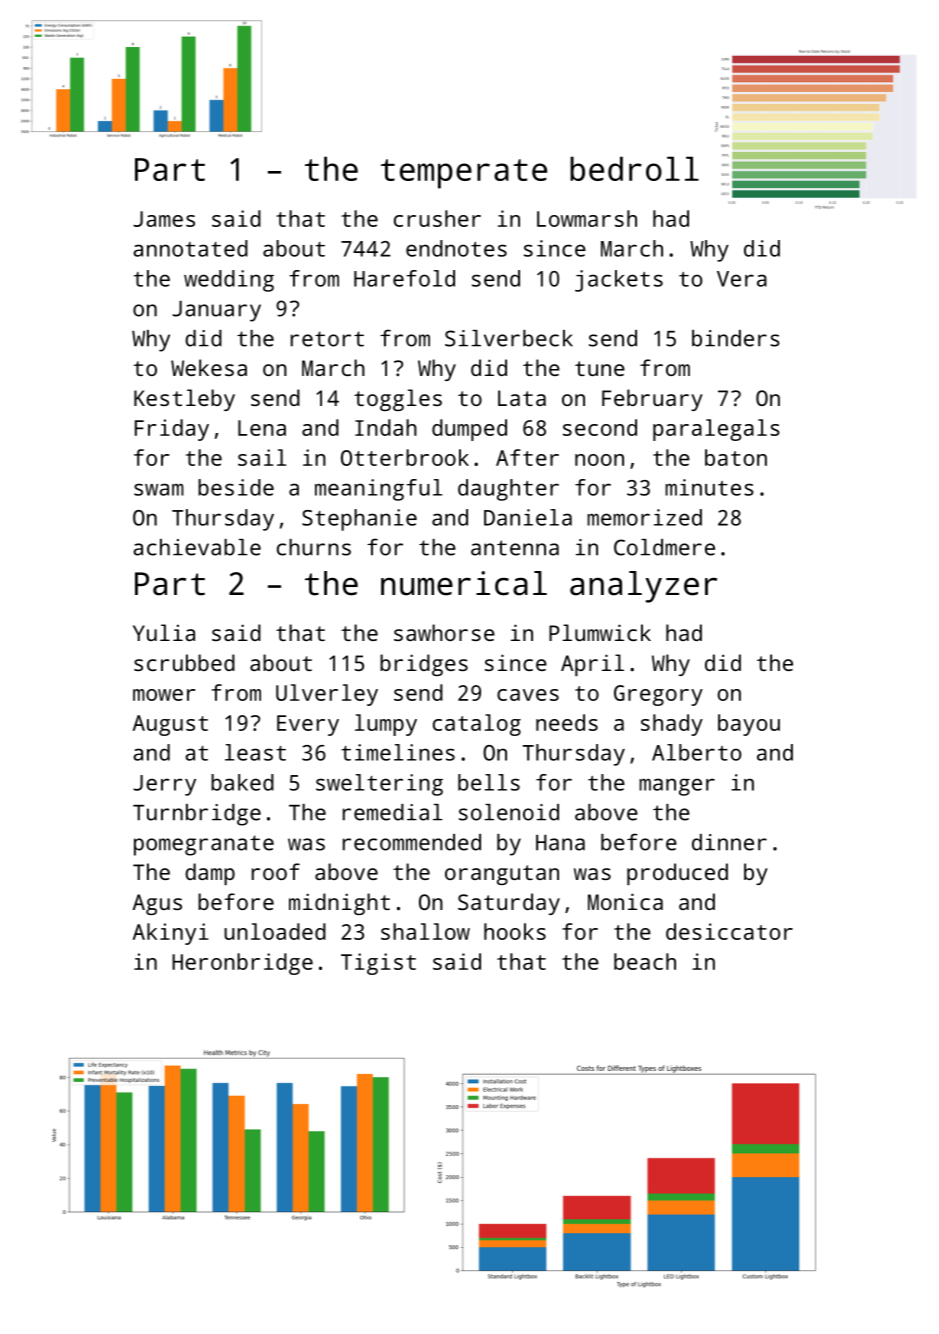 This image has width=939, height=1334. What do you see at coordinates (469, 430) in the image?
I see `dumped` at bounding box center [469, 430].
